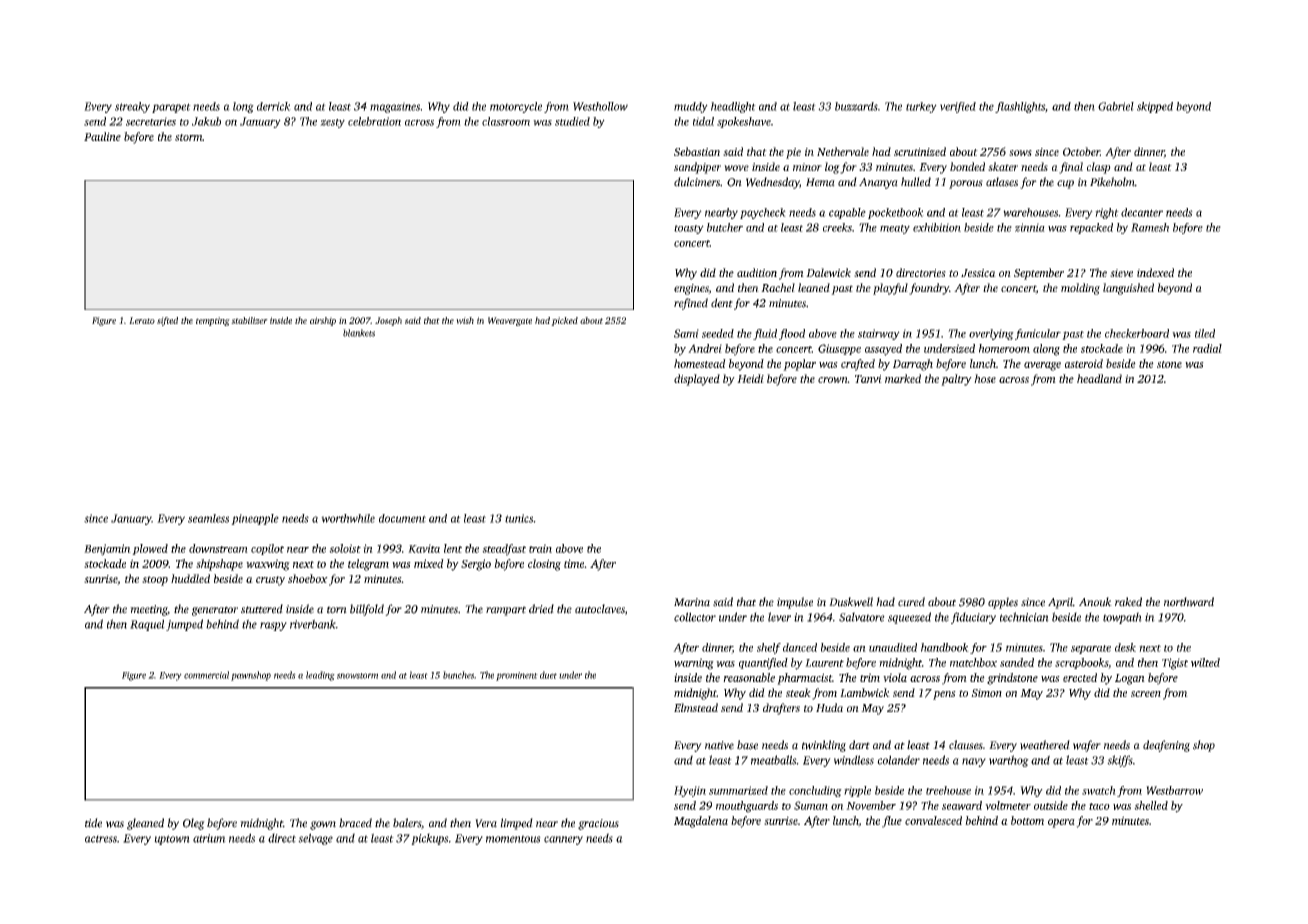 This image has height=924, width=1308. Describe the element at coordinates (1189, 602) in the image. I see `northward` at that location.
